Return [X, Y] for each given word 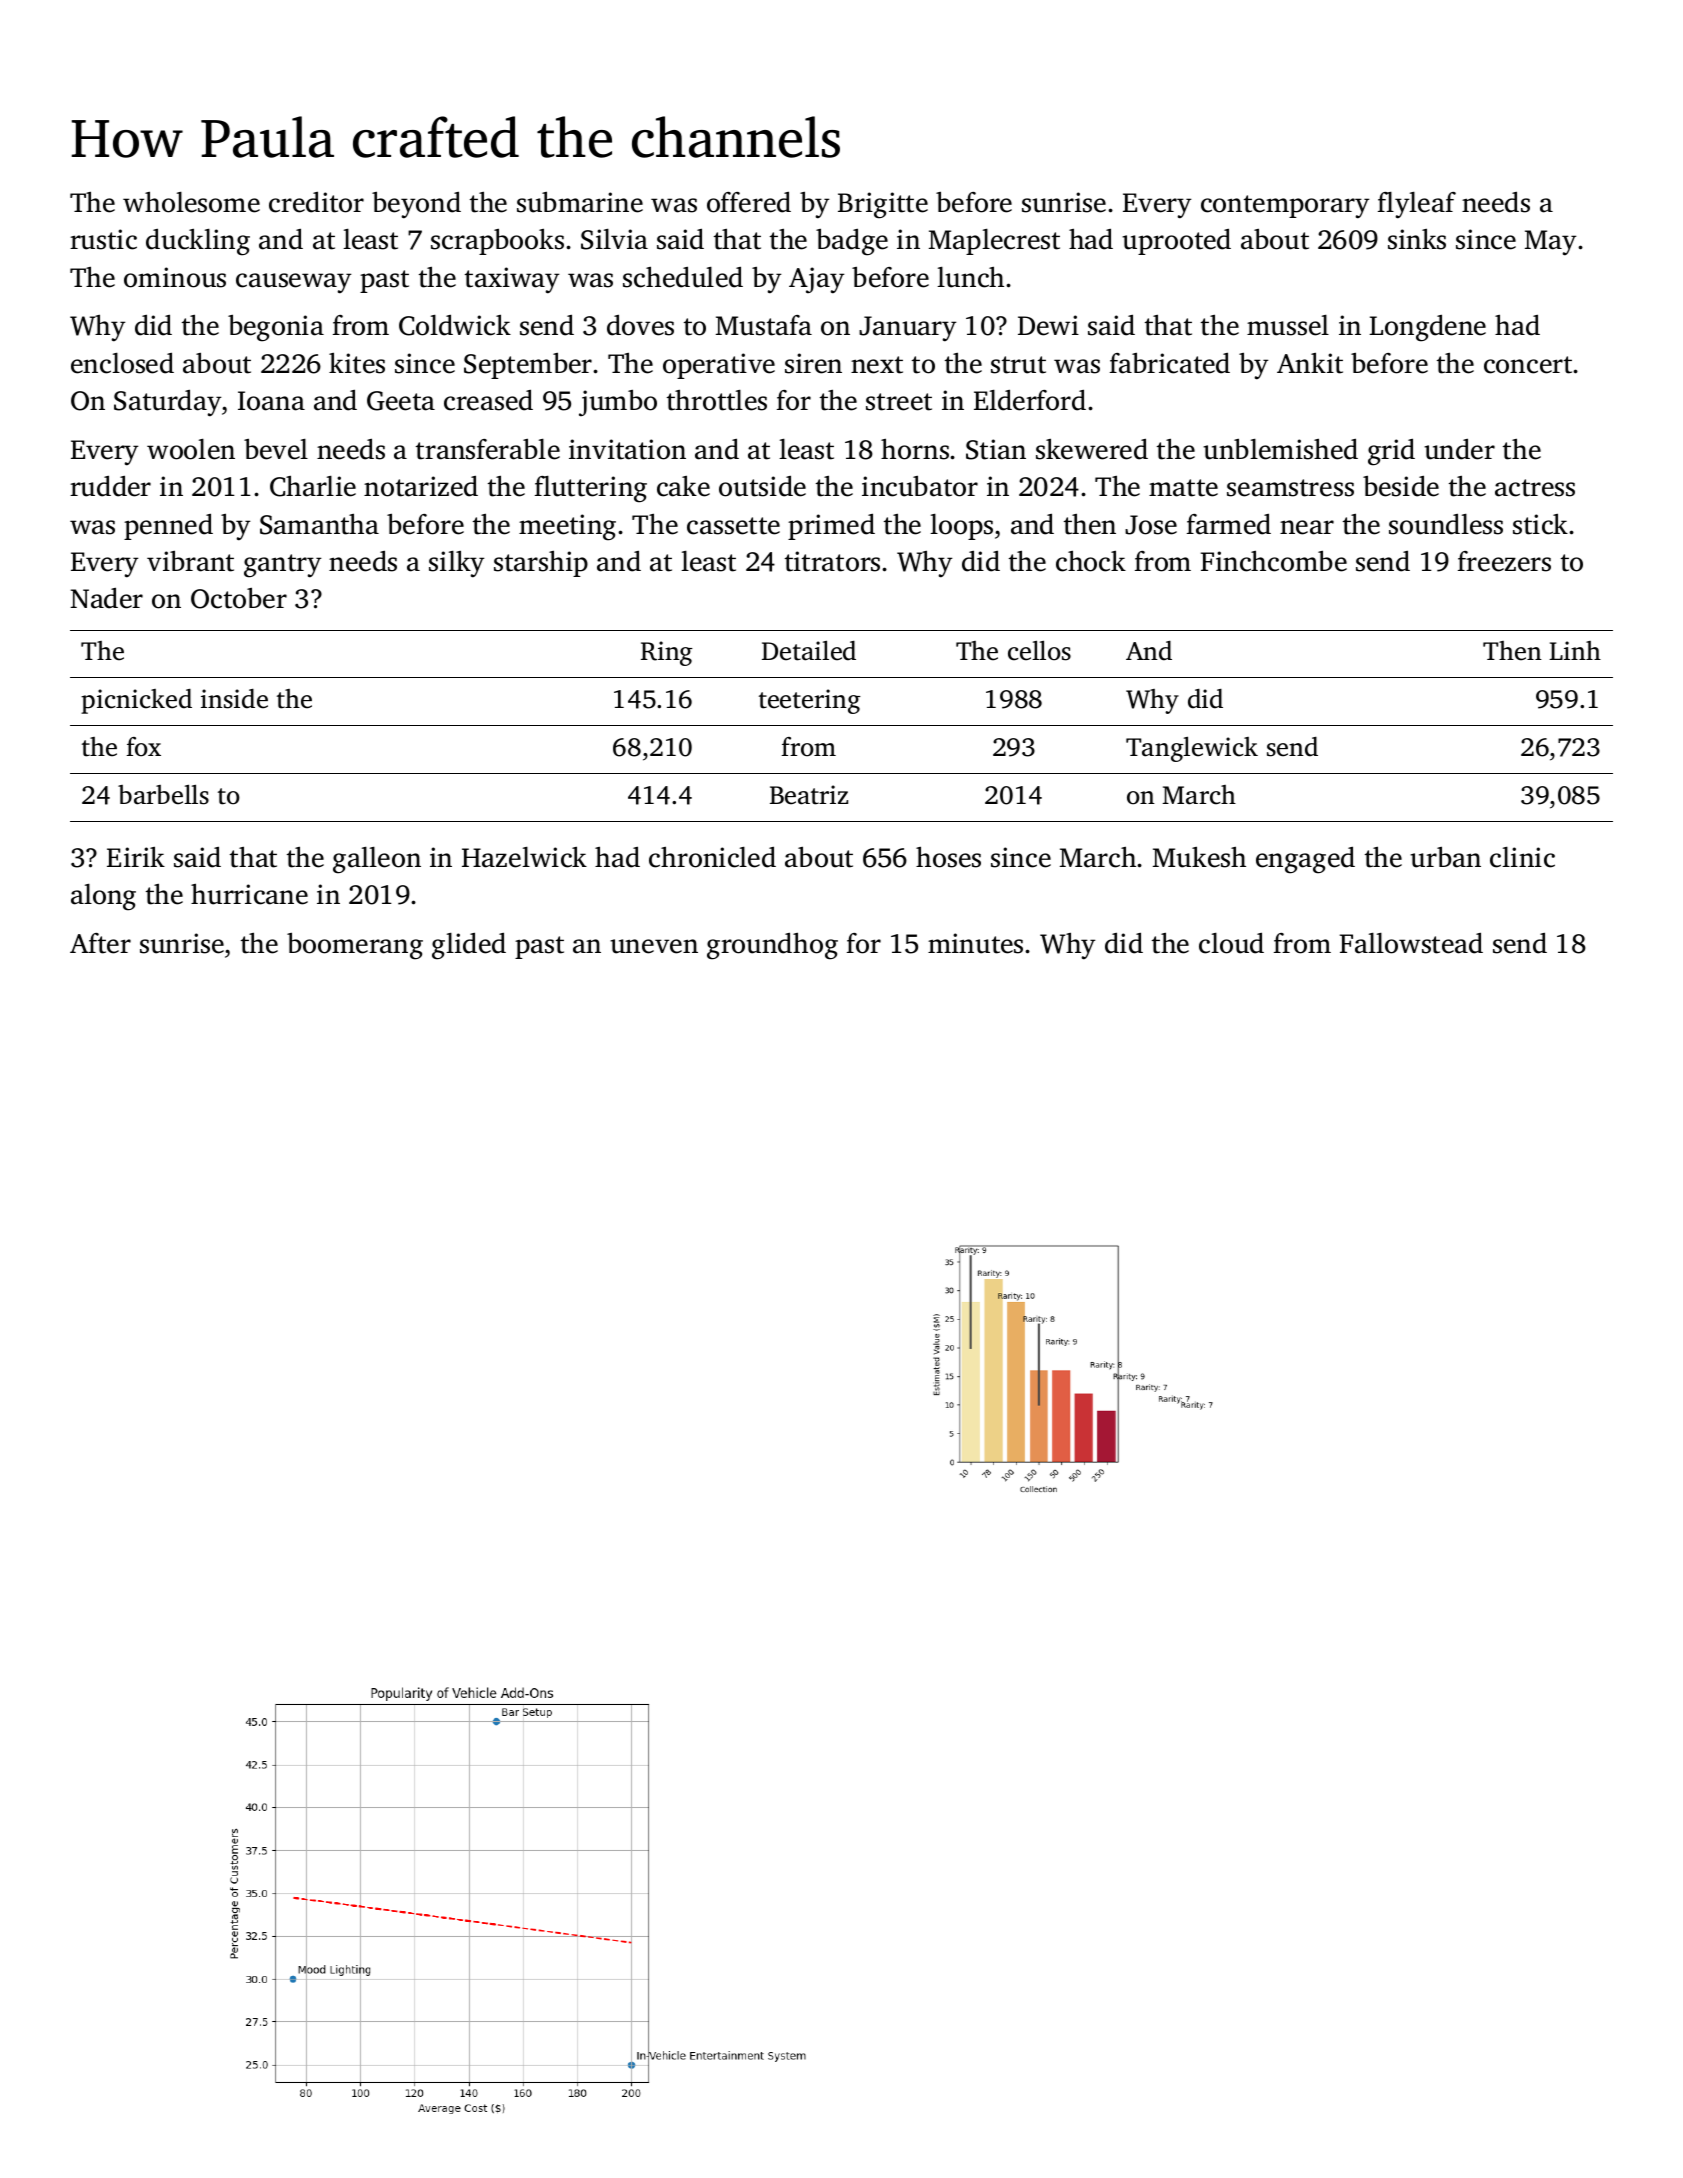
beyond [416, 205]
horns [915, 449]
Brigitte [883, 205]
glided [469, 946]
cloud [1231, 943]
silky [456, 564]
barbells [163, 795]
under [1459, 449]
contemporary [1285, 207]
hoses [948, 857]
